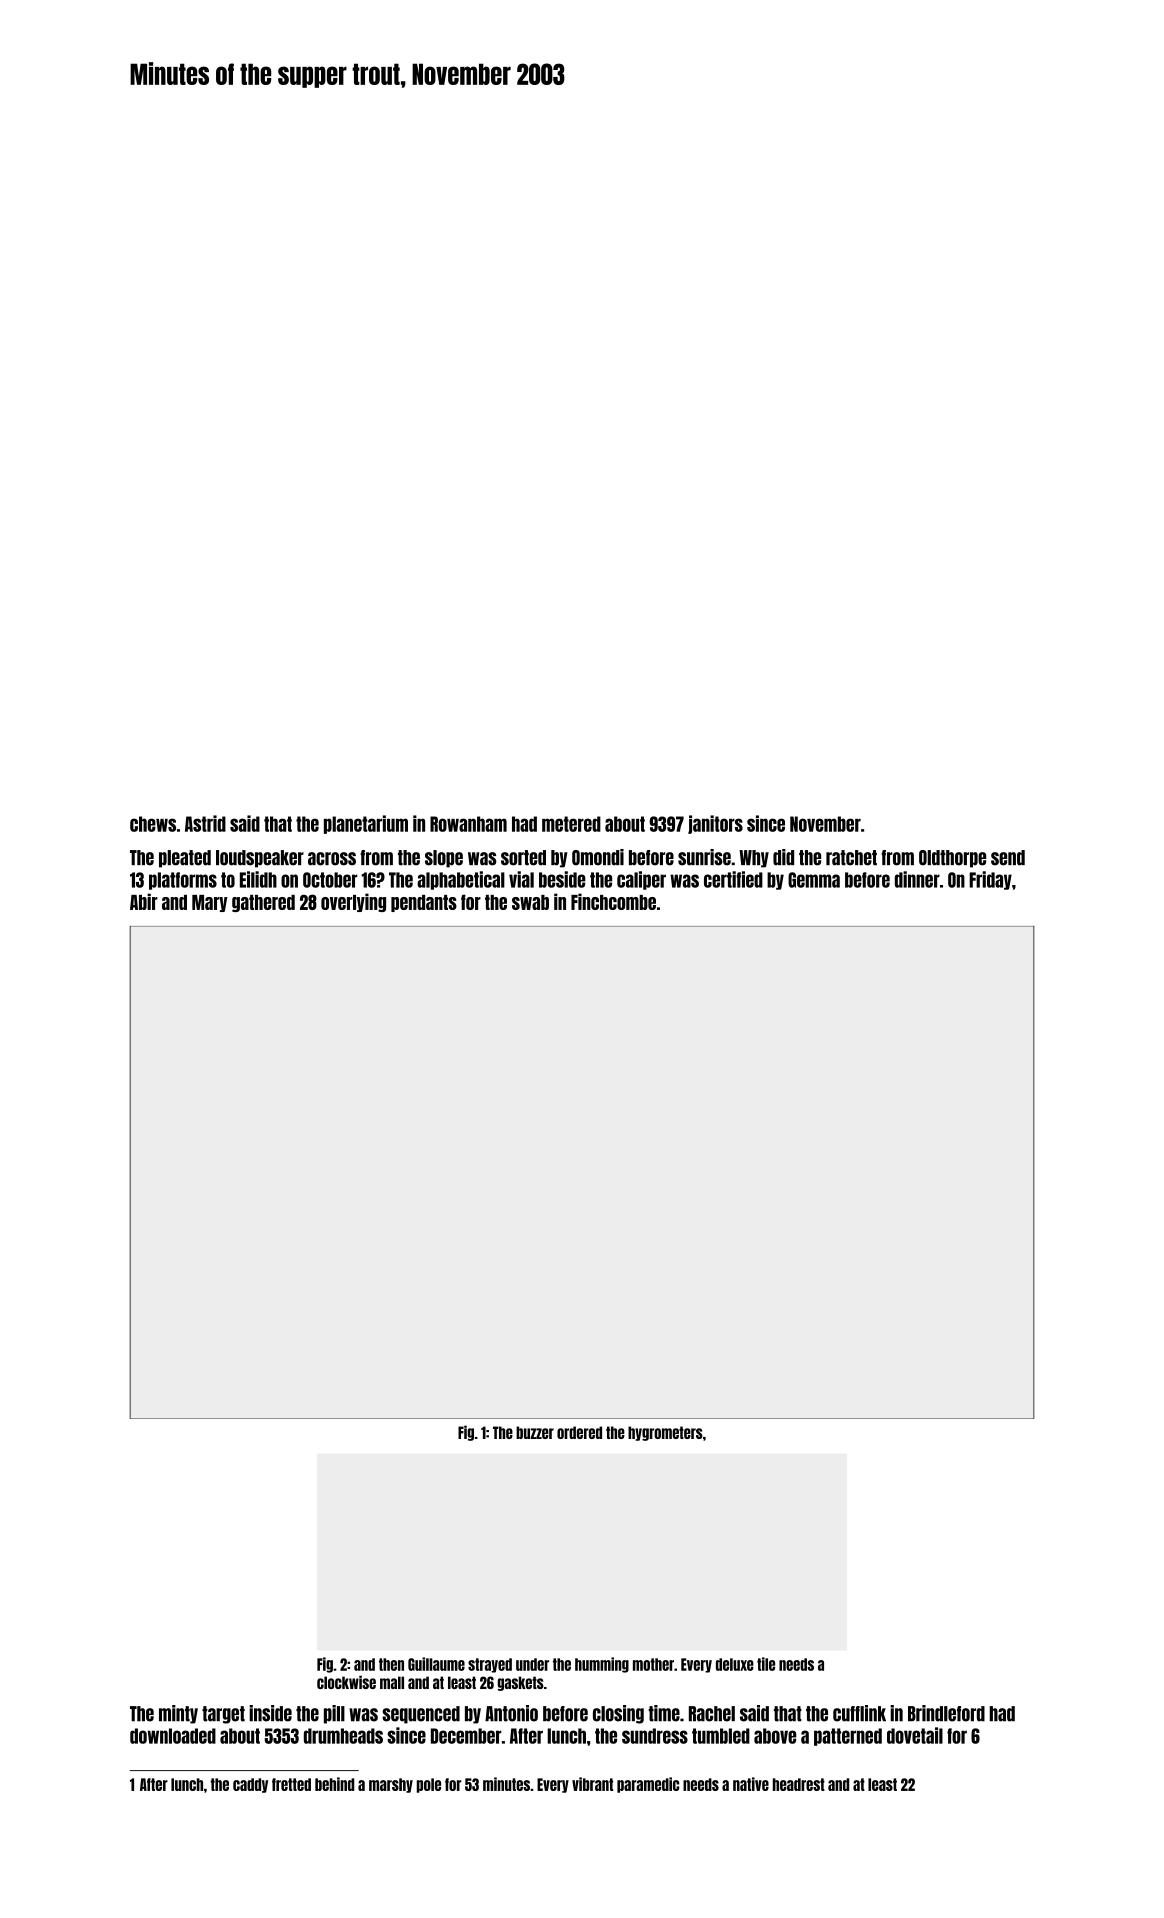  Describe the element at coordinates (712, 1714) in the screenshot. I see `Rachel` at that location.
